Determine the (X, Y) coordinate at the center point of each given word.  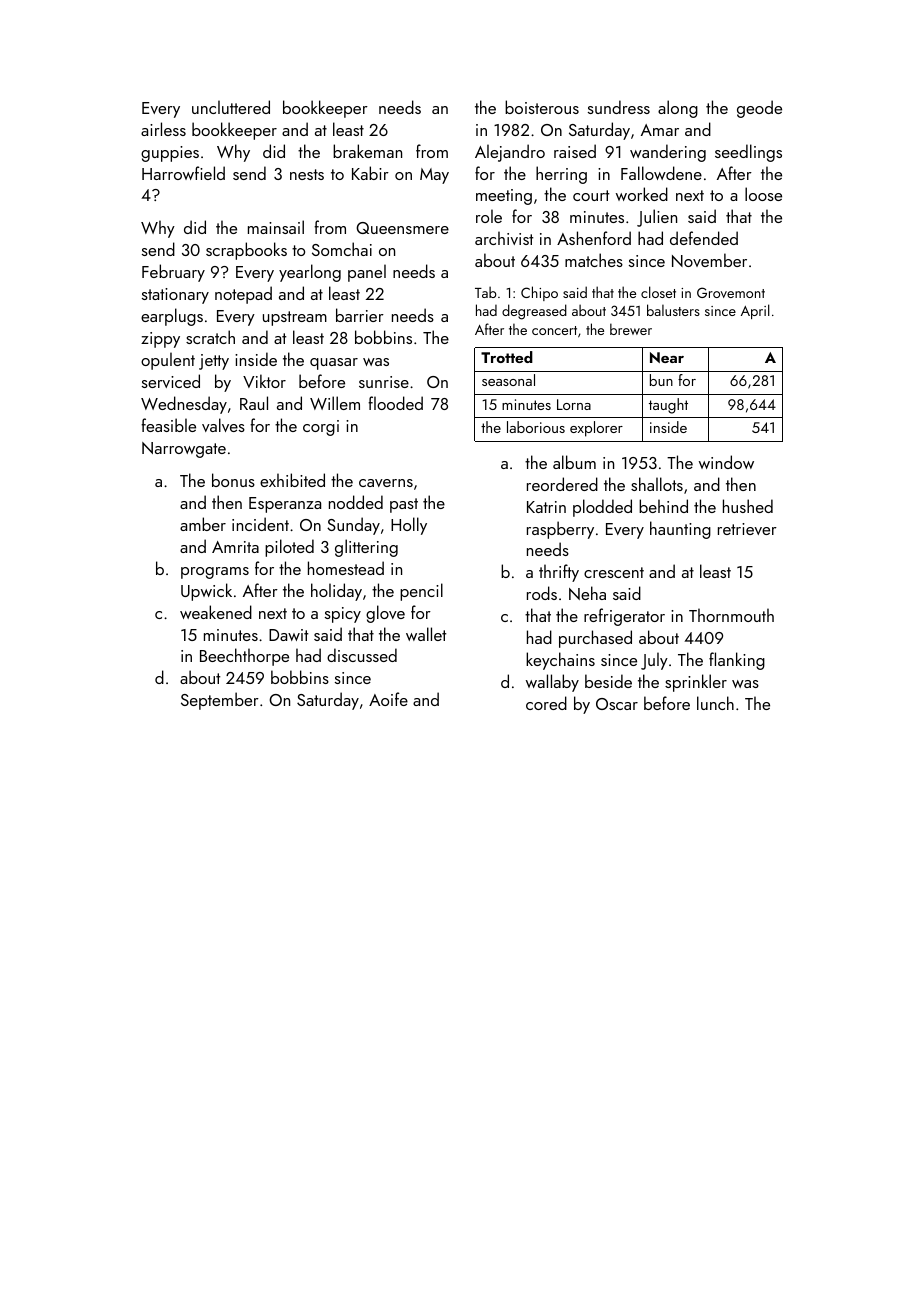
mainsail (276, 227)
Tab (486, 292)
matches (594, 260)
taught (668, 406)
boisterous (542, 107)
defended (704, 238)
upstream (295, 318)
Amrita (235, 547)
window (726, 462)
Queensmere (402, 228)
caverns (386, 483)
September (220, 701)
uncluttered (231, 107)
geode (759, 109)
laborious (536, 427)
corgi (321, 428)
